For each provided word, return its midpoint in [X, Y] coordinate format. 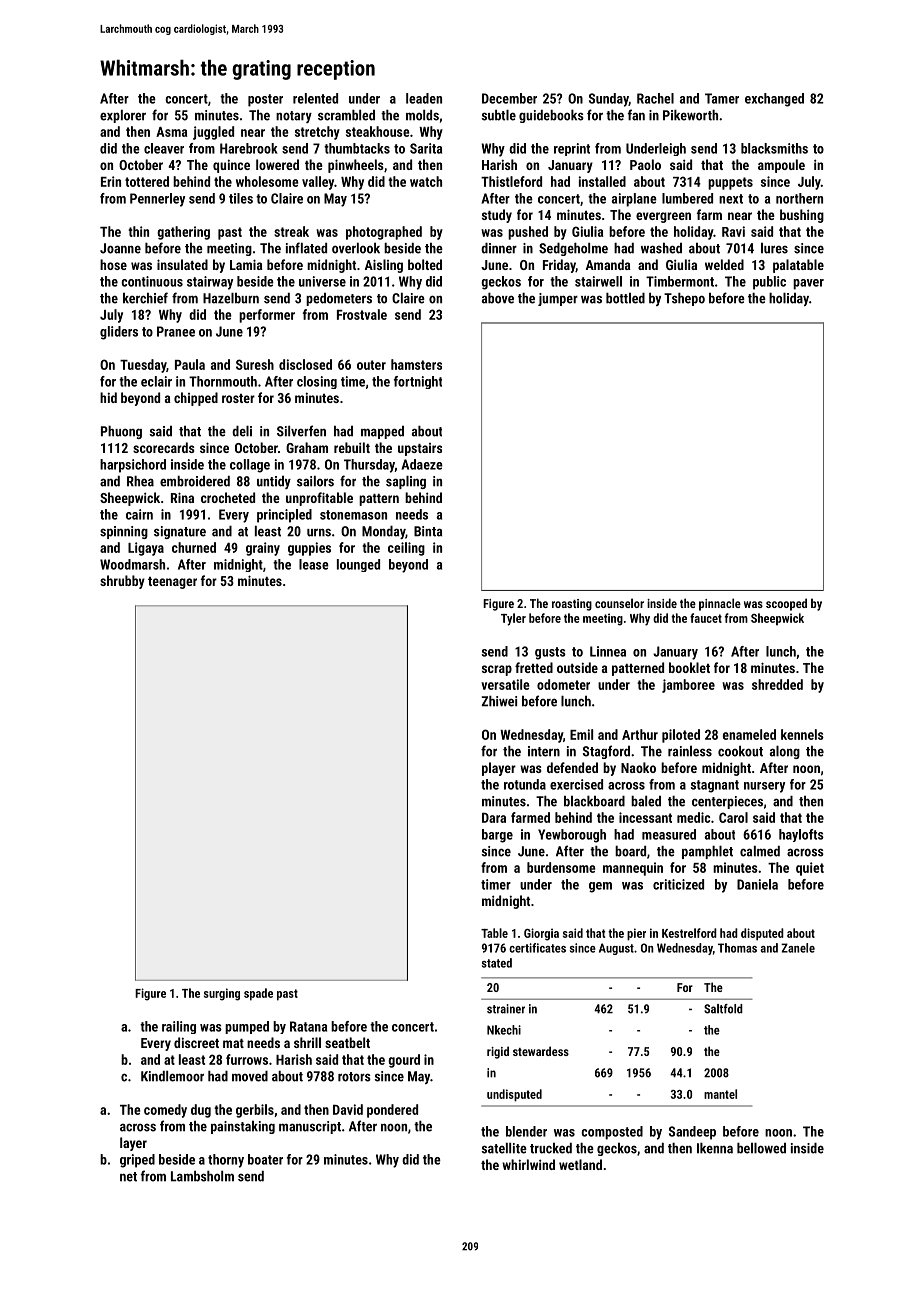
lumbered [687, 198]
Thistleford [511, 181]
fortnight [418, 382]
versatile [505, 684]
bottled [625, 298]
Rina [182, 497]
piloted [681, 736]
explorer [123, 116]
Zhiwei [499, 701]
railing [179, 1027]
